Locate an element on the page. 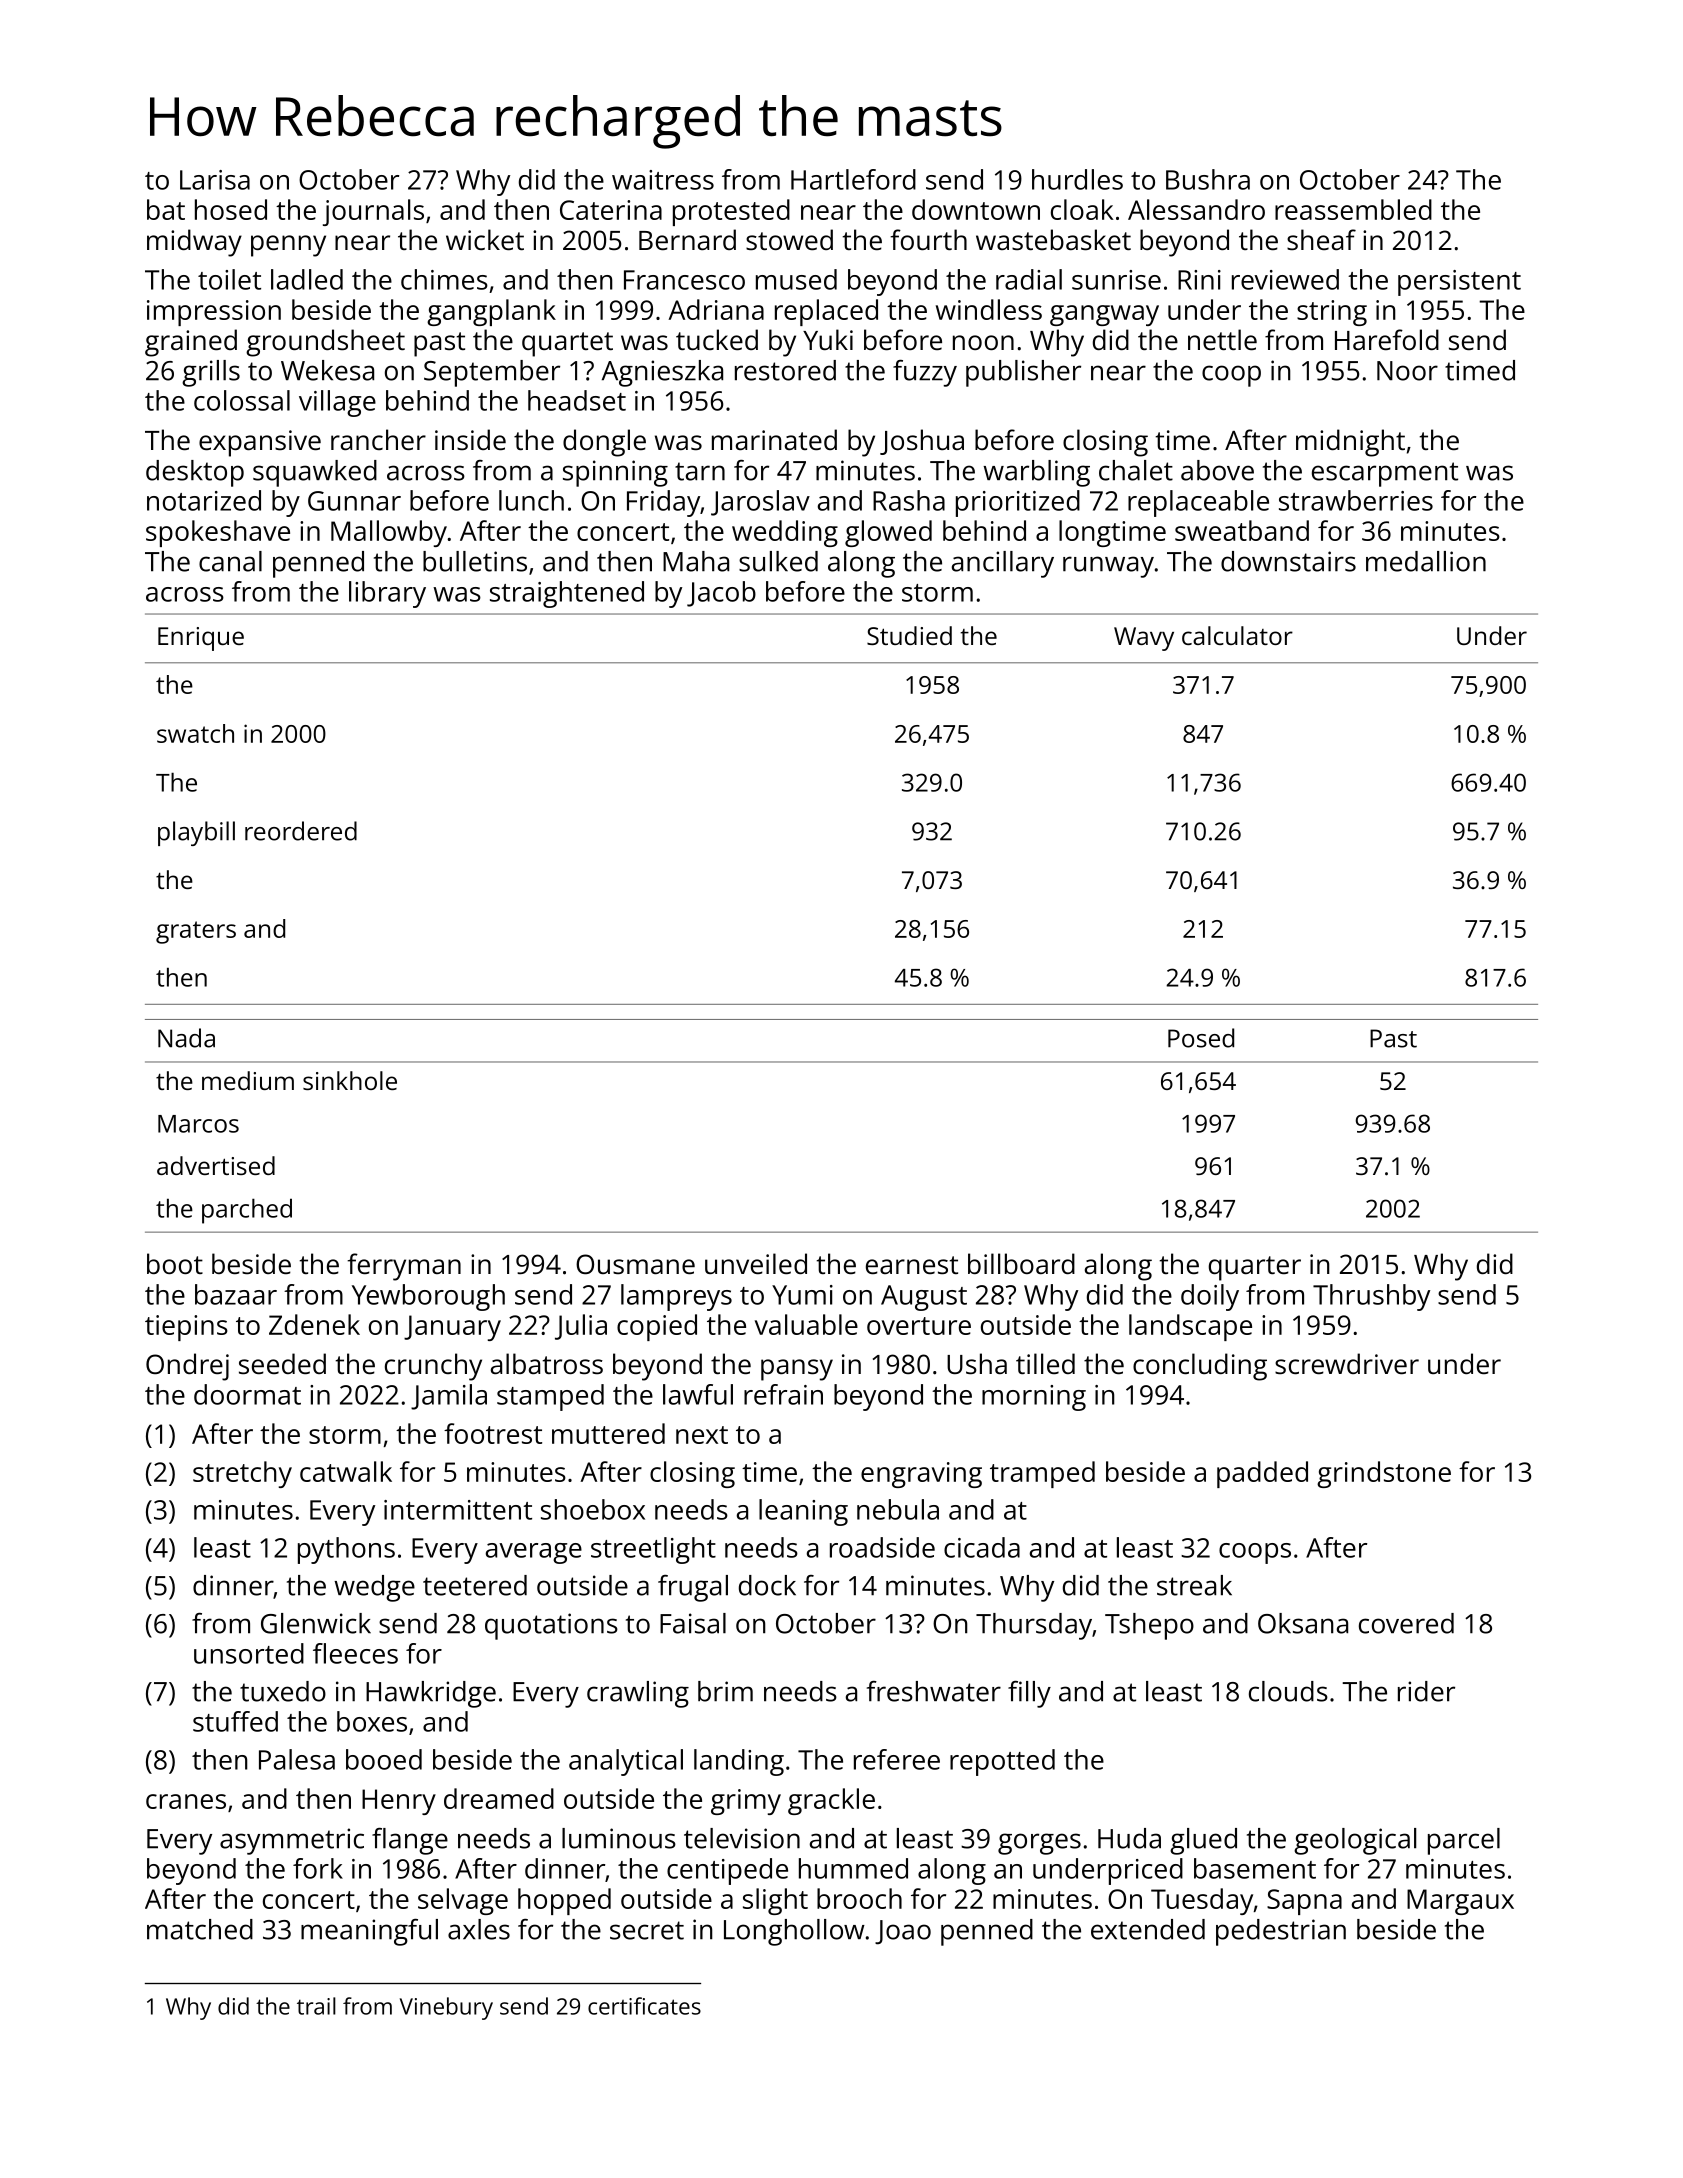 Image resolution: width=1683 pixels, height=2178 pixels. trail is located at coordinates (316, 2006).
